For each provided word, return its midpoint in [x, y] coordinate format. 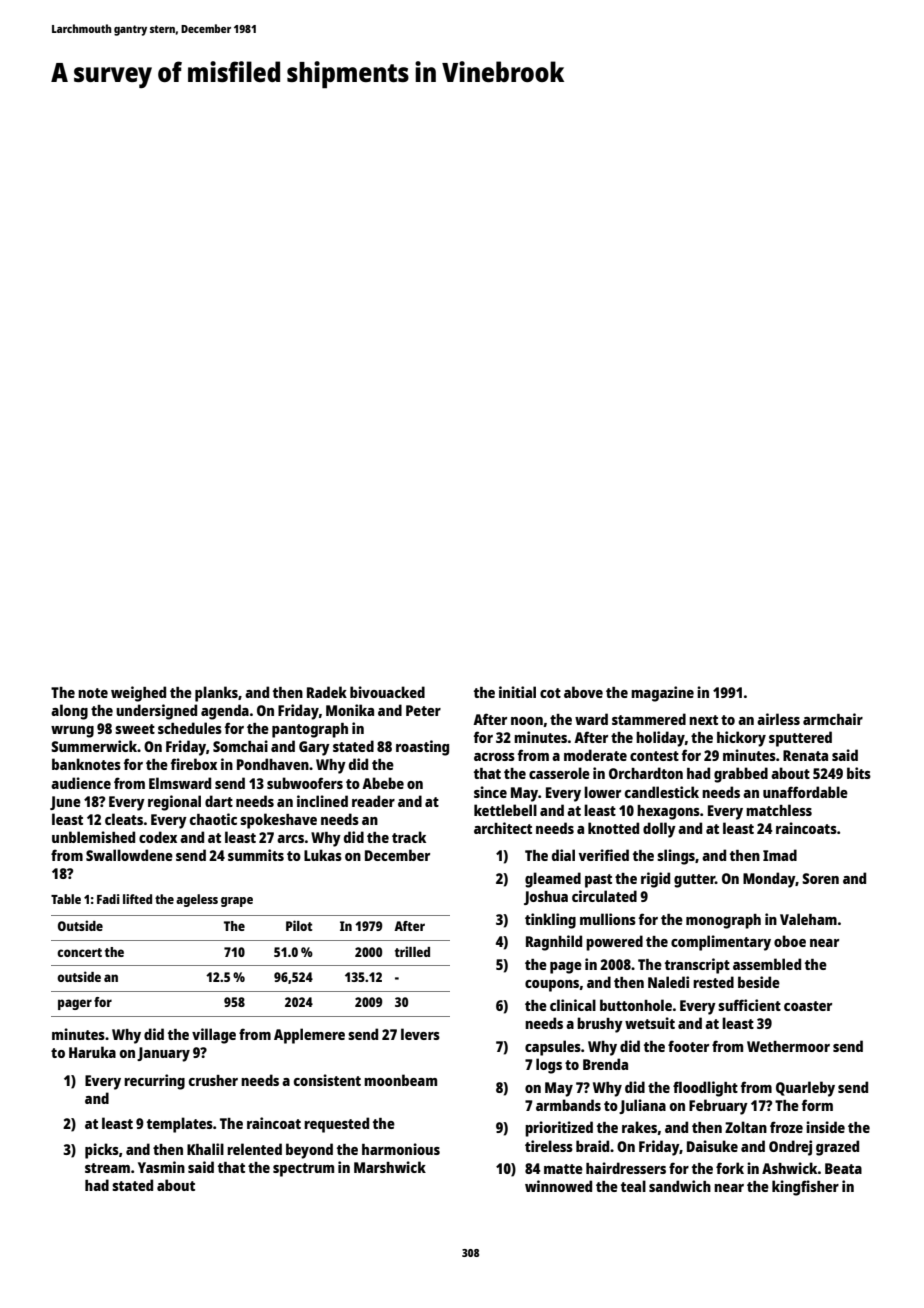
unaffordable [805, 792]
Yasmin [161, 1167]
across [494, 757]
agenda [225, 712]
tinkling [550, 921]
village [214, 1036]
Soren [820, 878]
